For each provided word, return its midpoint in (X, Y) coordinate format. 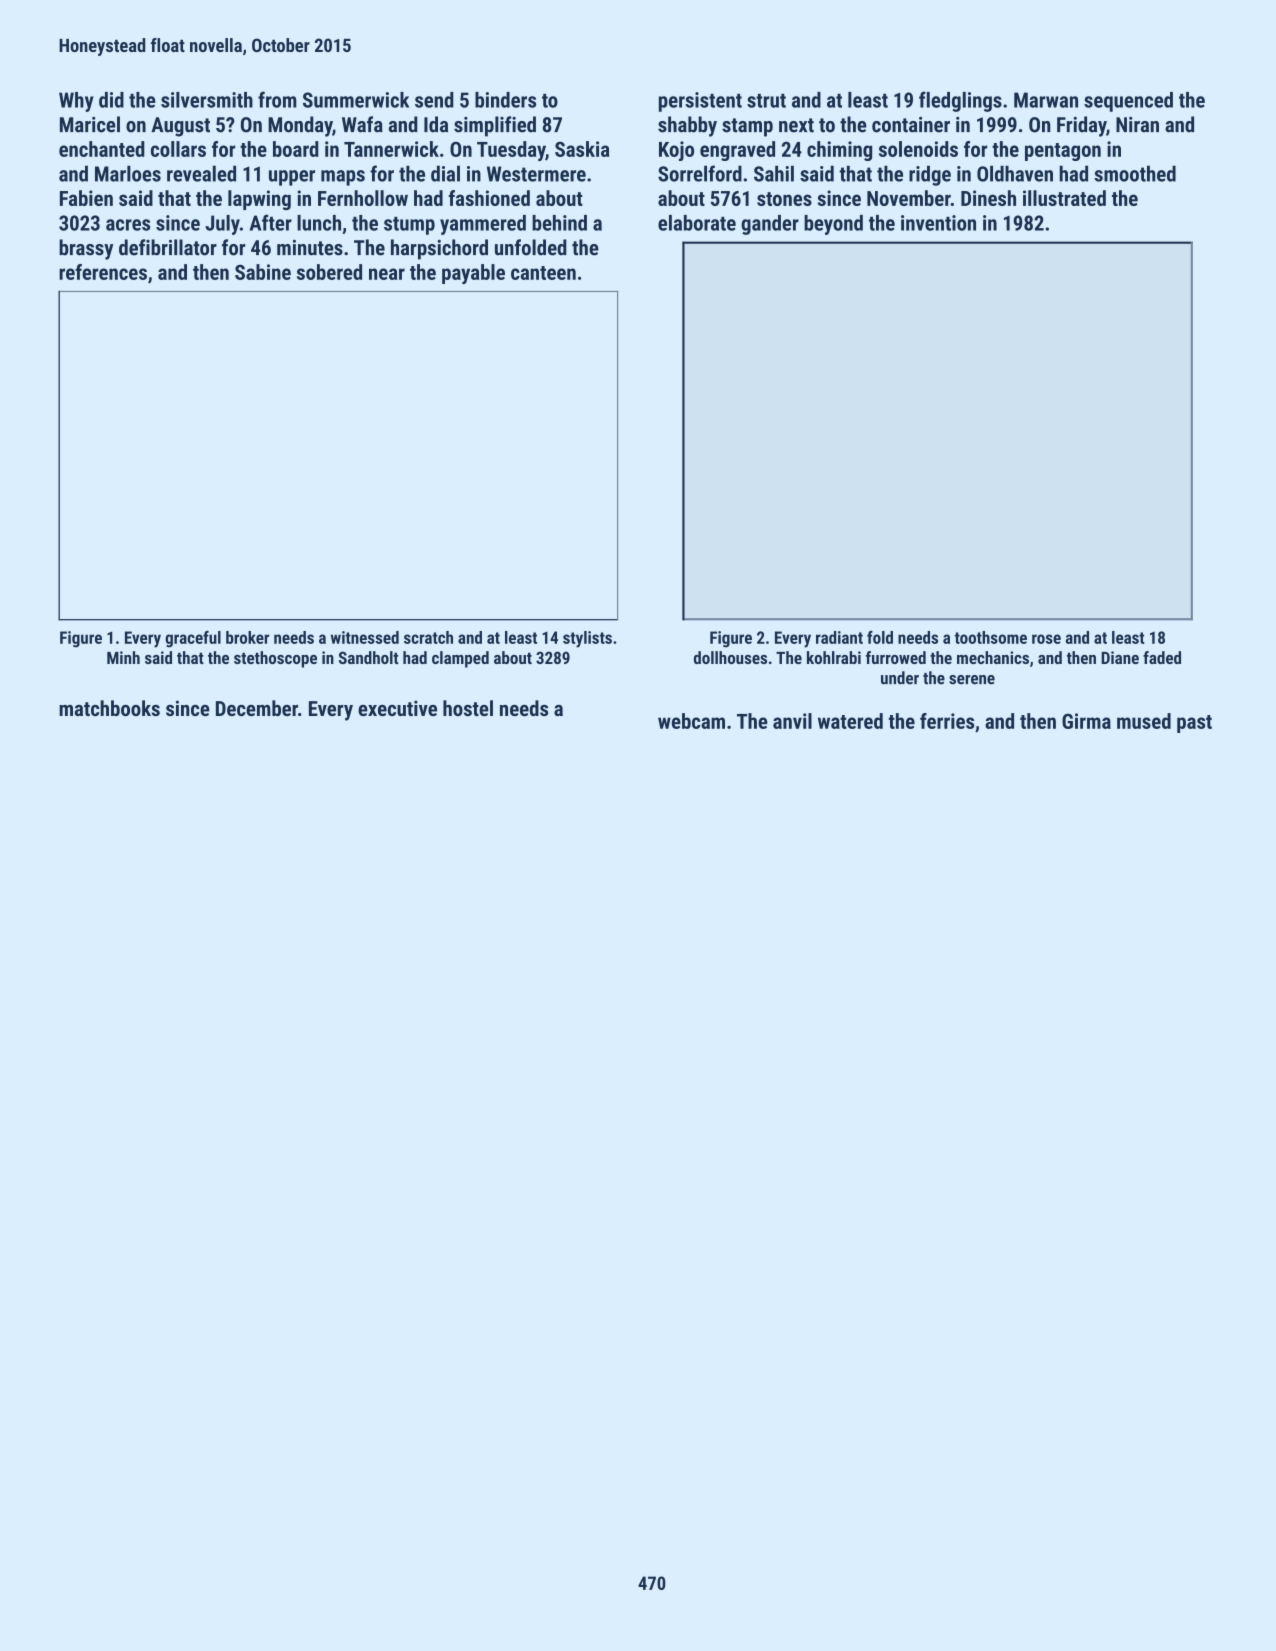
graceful (193, 639)
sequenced (1128, 102)
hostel (468, 708)
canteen (543, 273)
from (277, 99)
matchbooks (109, 708)
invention (938, 223)
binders (505, 100)
